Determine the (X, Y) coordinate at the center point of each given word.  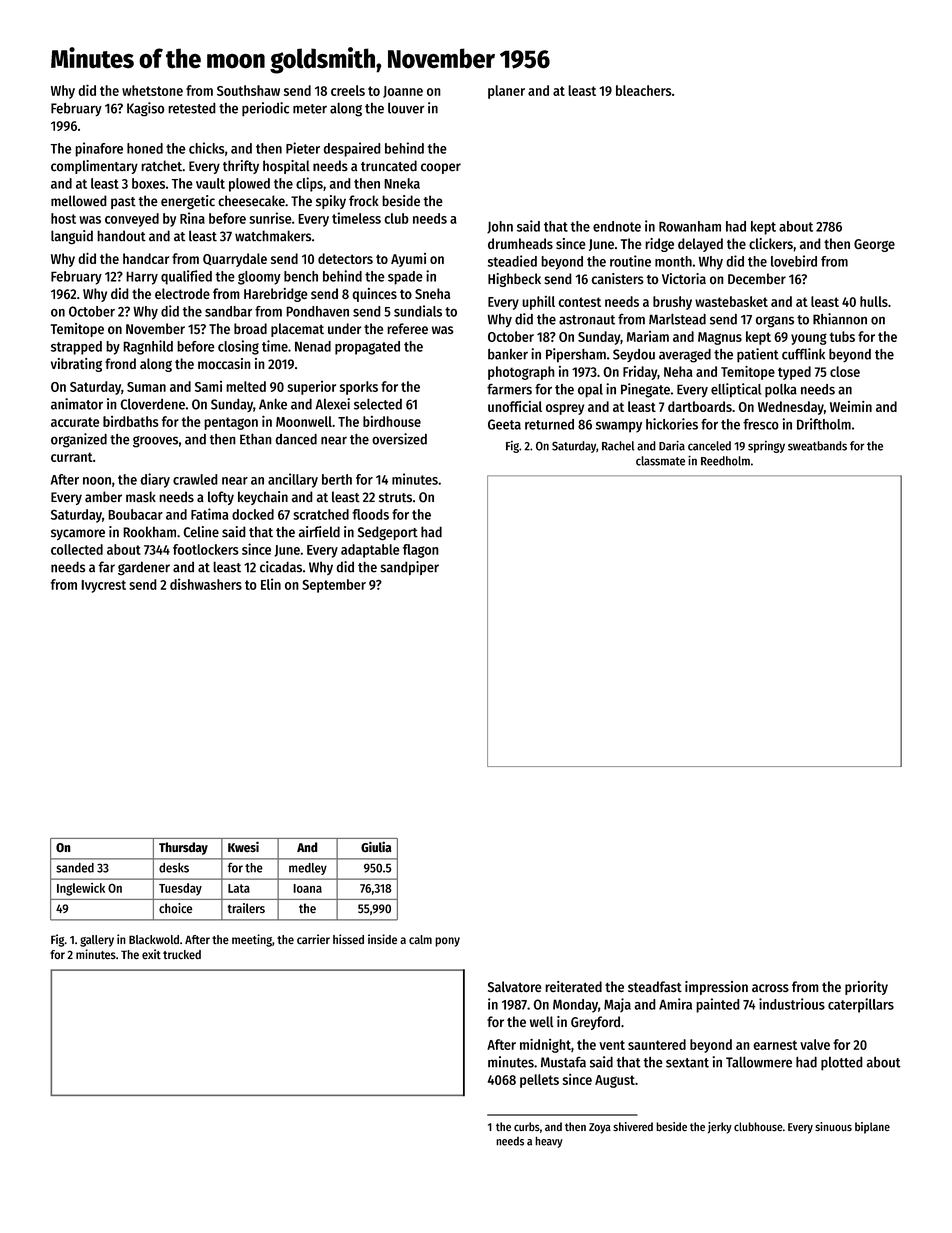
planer (506, 92)
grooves (155, 442)
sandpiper (410, 568)
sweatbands (817, 446)
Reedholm (725, 461)
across (770, 988)
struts (395, 498)
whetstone (152, 90)
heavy (549, 1142)
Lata (239, 888)
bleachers (643, 90)
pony (447, 942)
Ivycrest (103, 586)
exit (151, 954)
